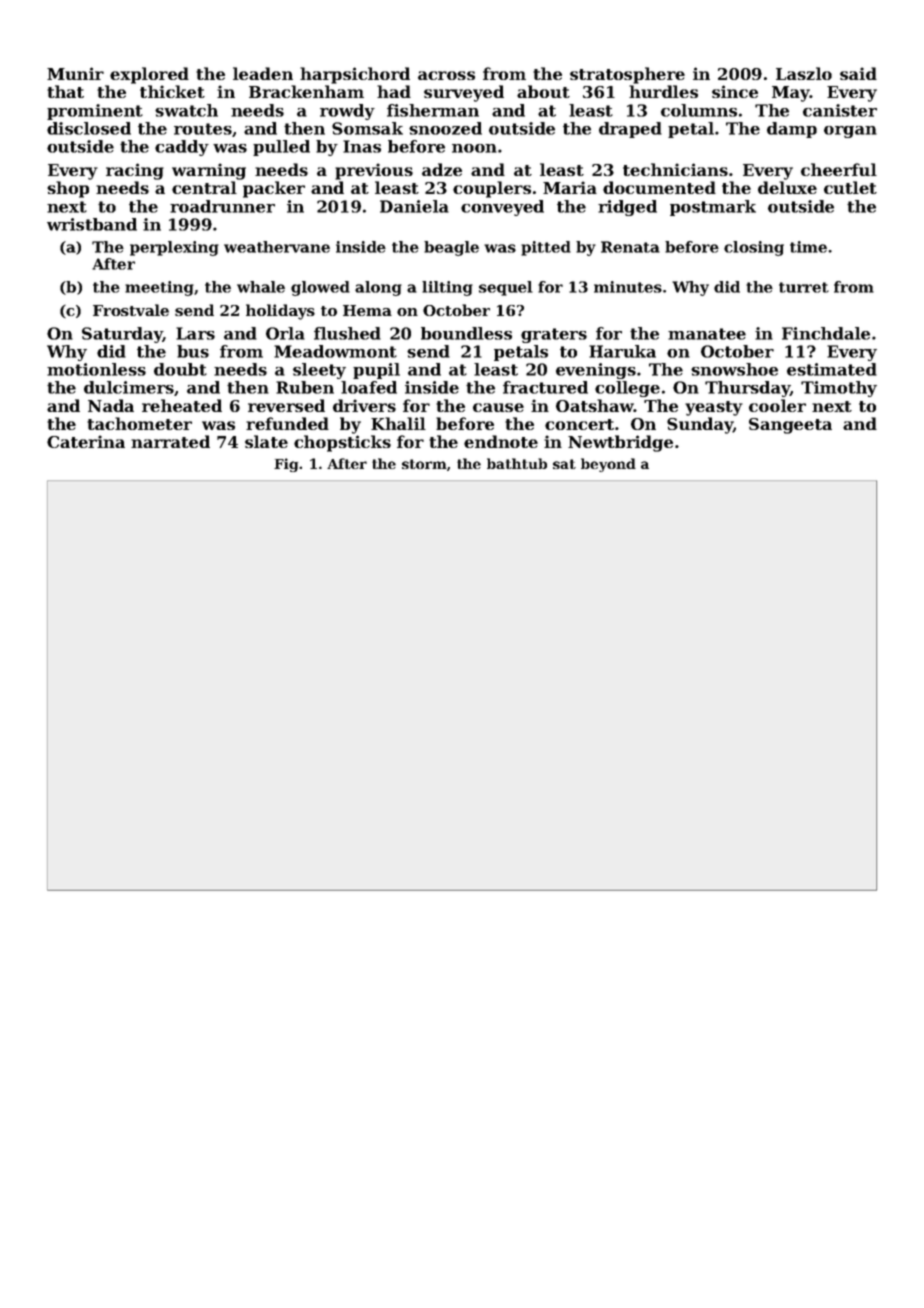  What do you see at coordinates (517, 463) in the screenshot?
I see `bathtub` at bounding box center [517, 463].
